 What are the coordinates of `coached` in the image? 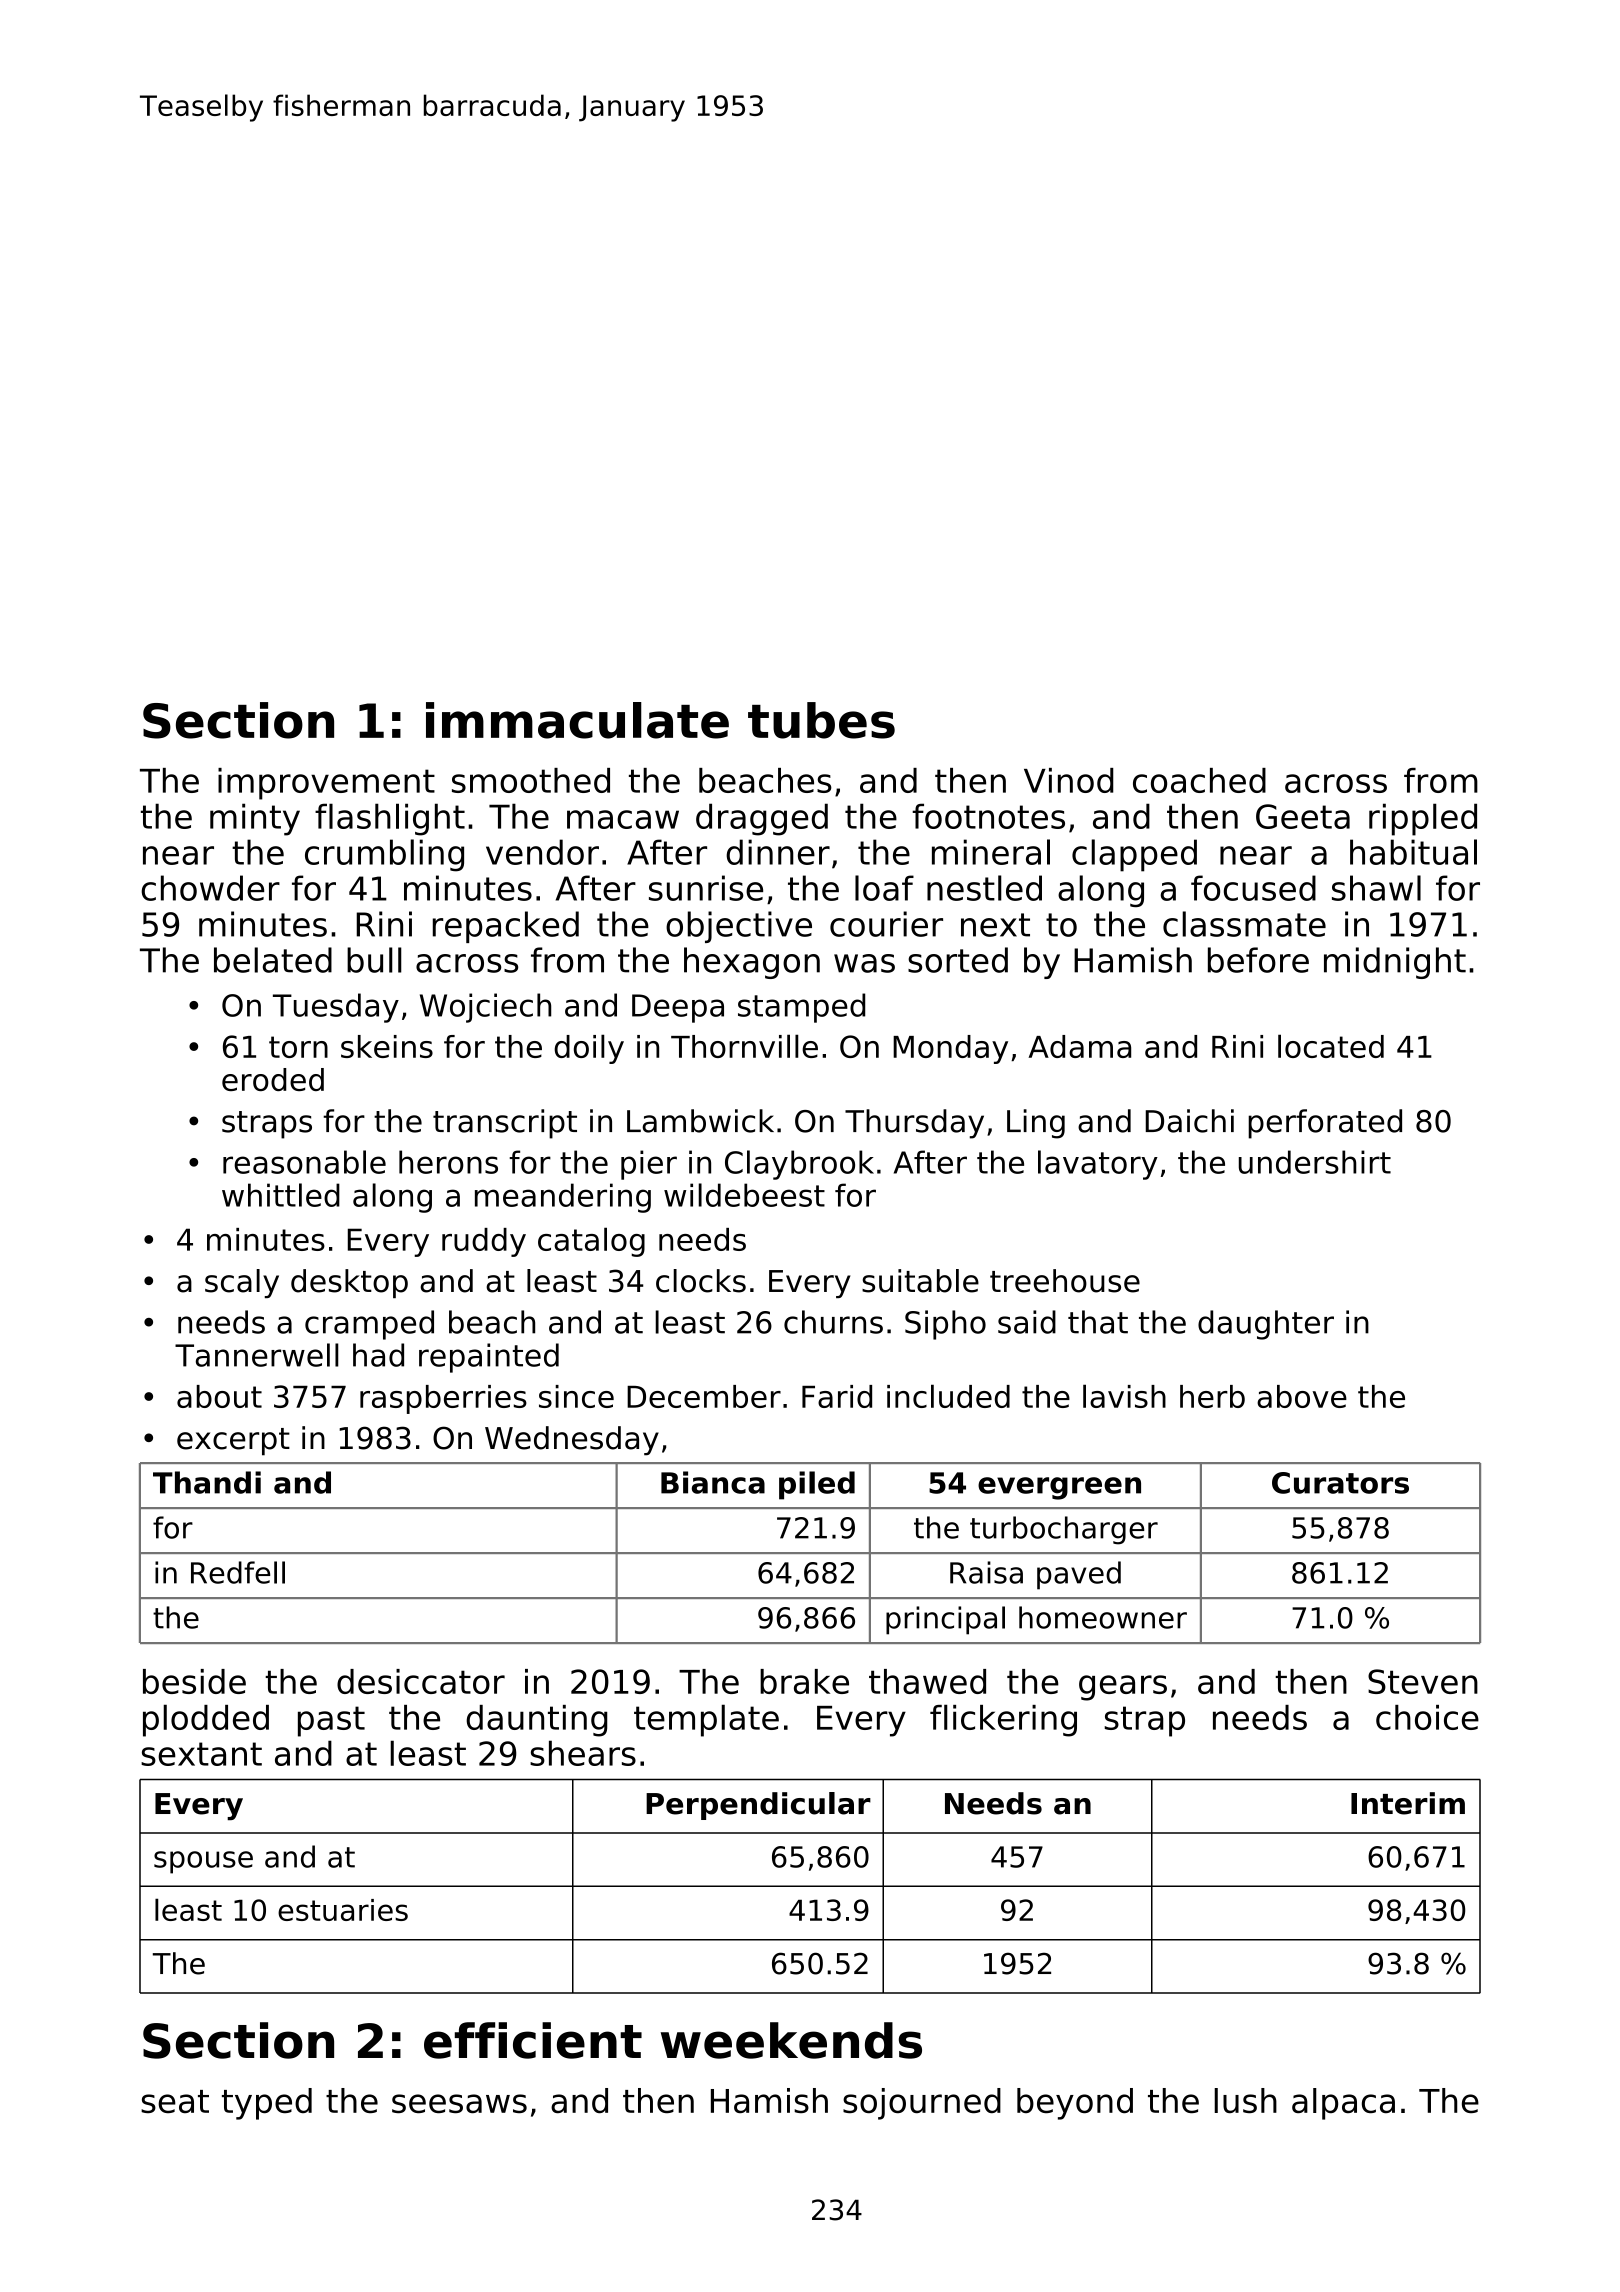 It's located at (1199, 780).
